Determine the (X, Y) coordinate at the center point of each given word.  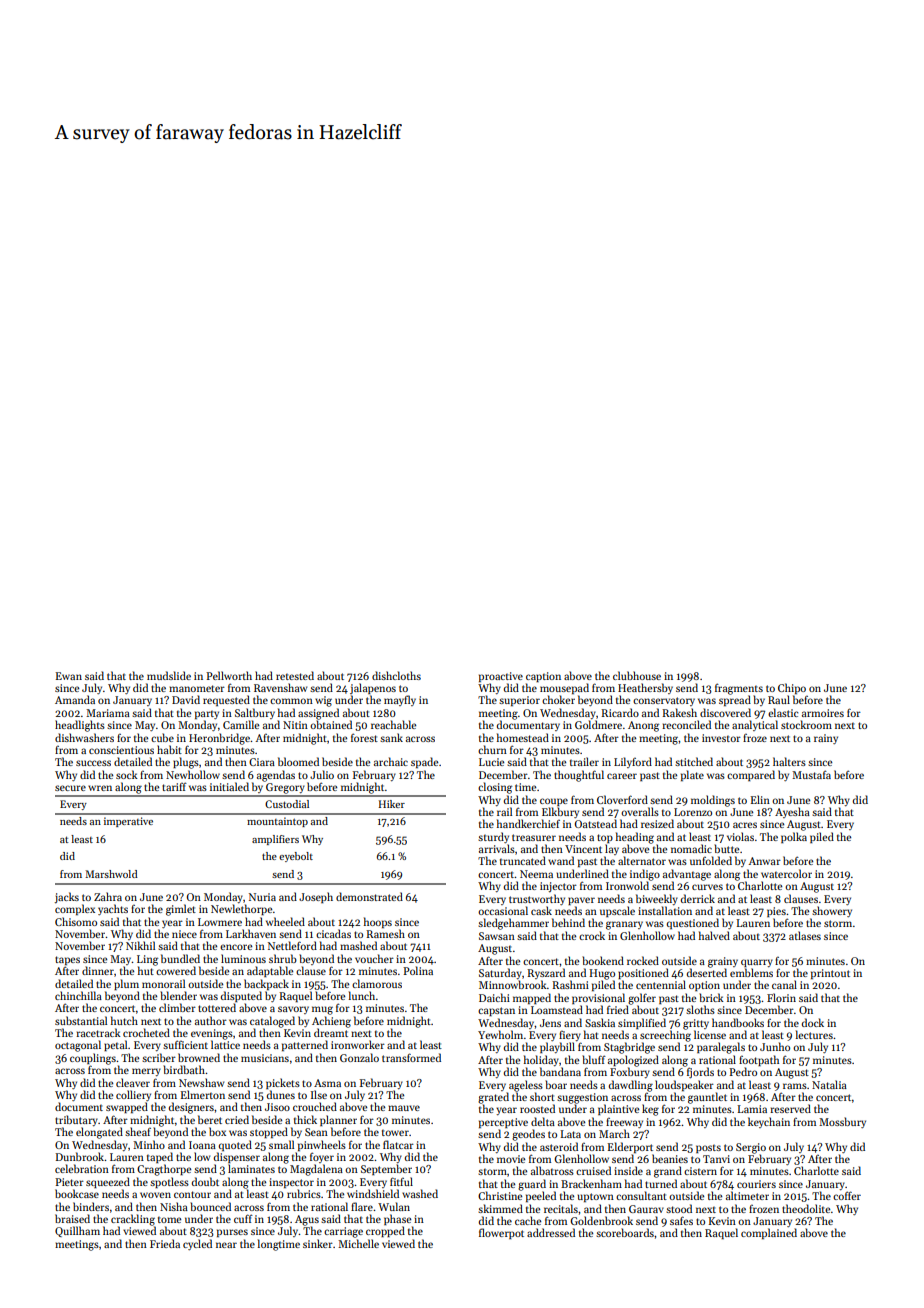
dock (813, 1022)
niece (184, 934)
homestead (523, 737)
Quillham (77, 1231)
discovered (725, 712)
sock (127, 774)
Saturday (500, 973)
